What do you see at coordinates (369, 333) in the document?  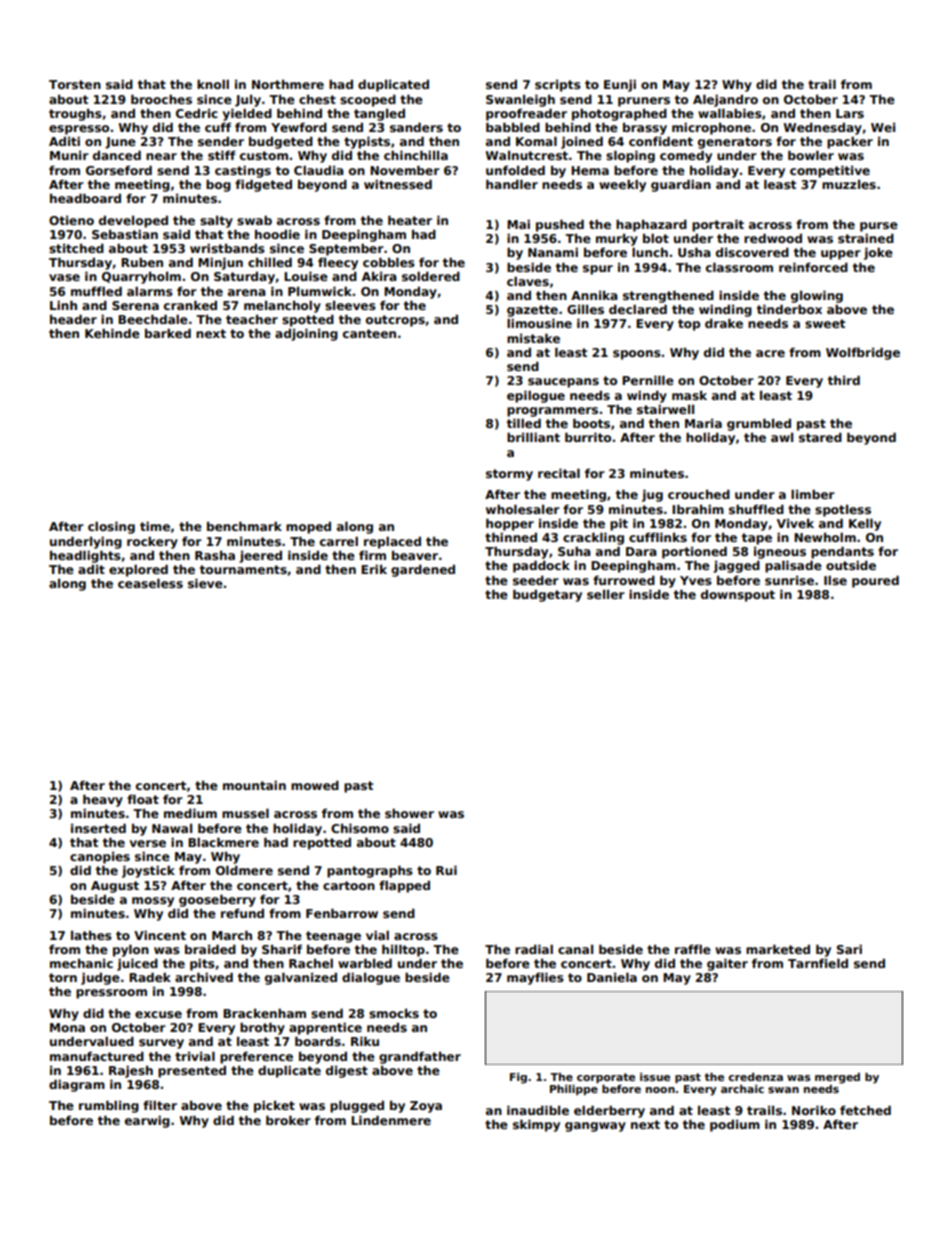 I see `canteen` at bounding box center [369, 333].
